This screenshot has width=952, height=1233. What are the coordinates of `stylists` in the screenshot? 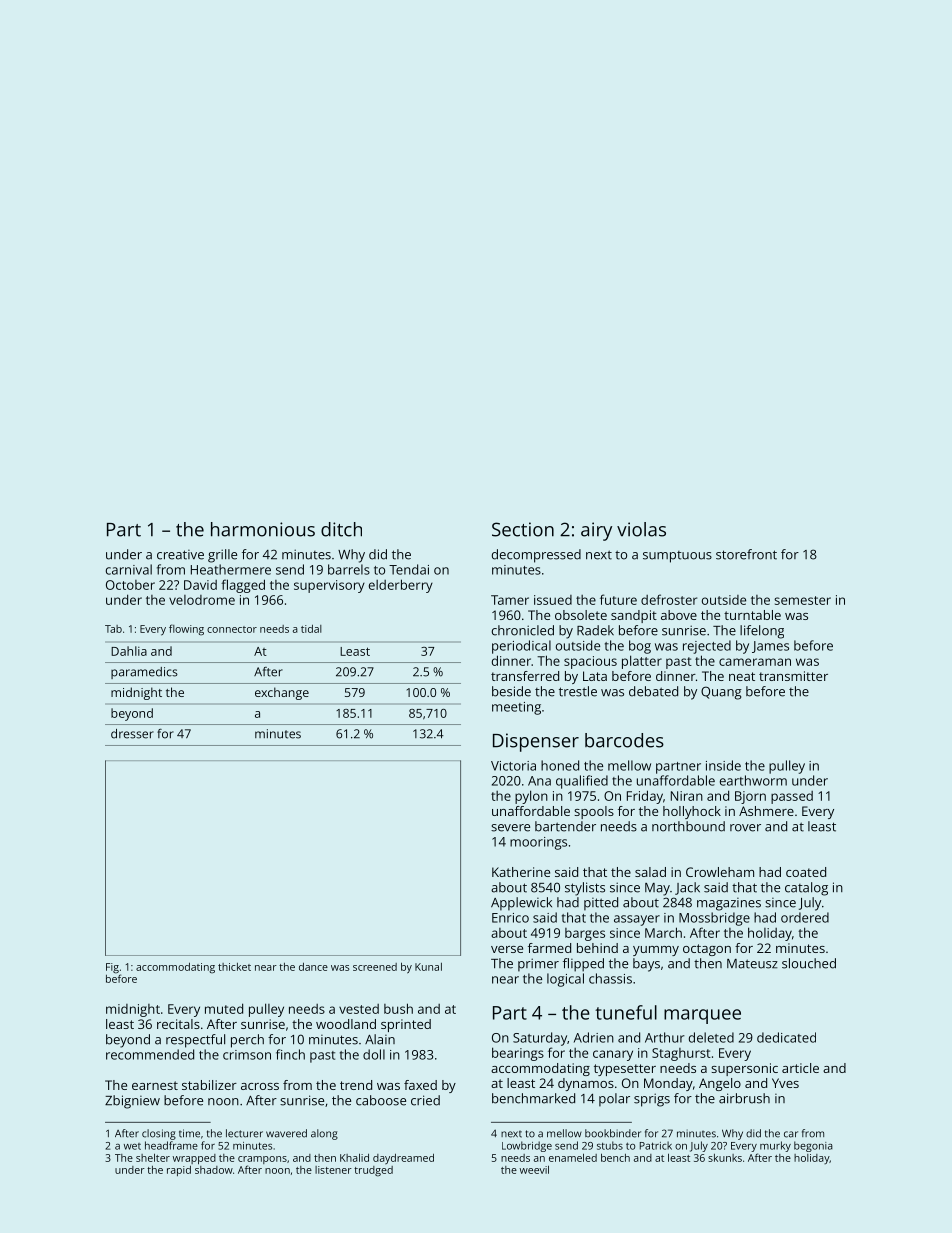 It's located at (585, 889).
